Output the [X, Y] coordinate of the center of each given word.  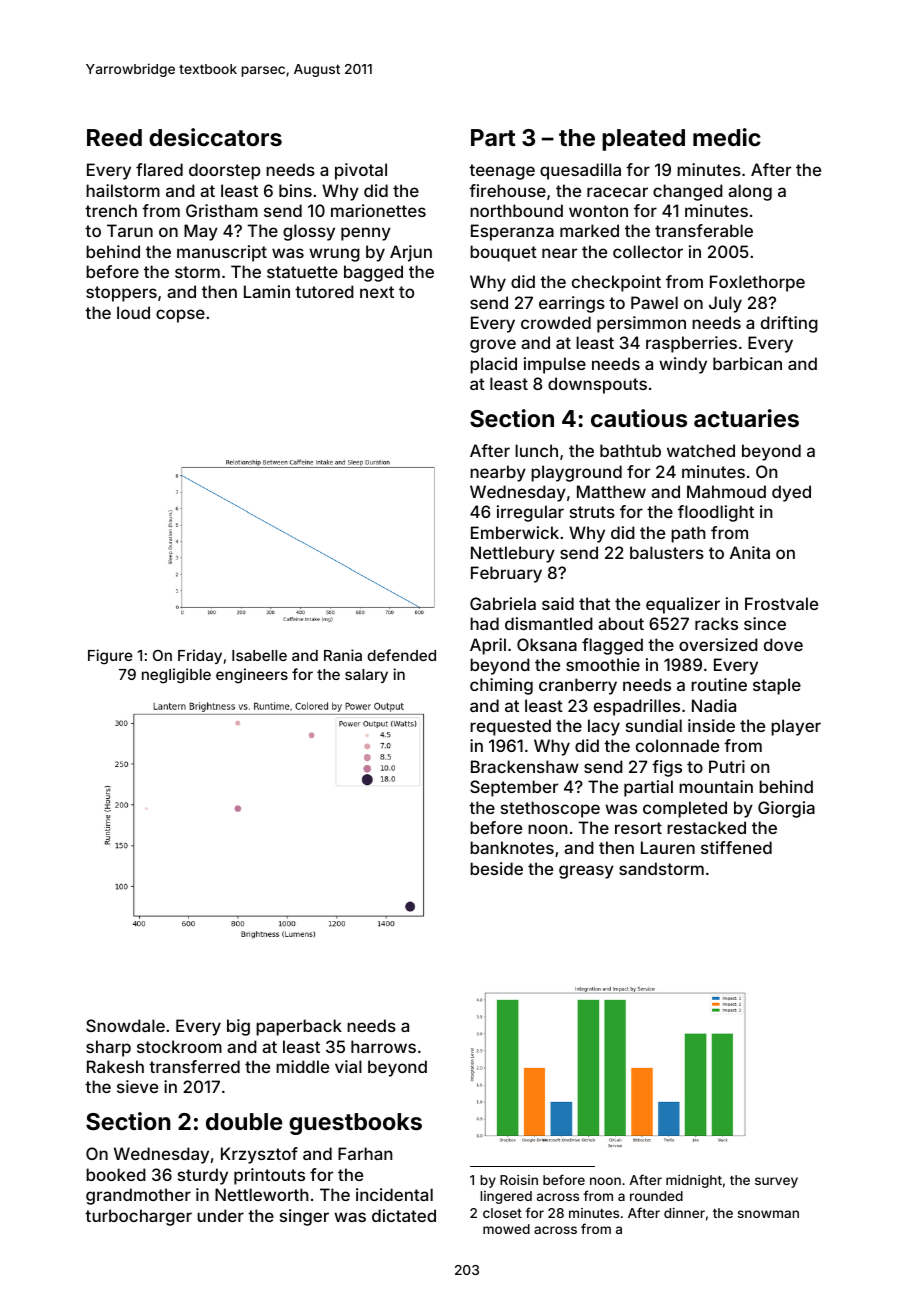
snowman [768, 1214]
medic [727, 137]
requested [510, 727]
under [220, 1215]
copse [180, 316]
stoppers [121, 294]
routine [719, 684]
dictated [404, 1215]
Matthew [611, 491]
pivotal [361, 171]
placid [493, 365]
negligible [176, 676]
